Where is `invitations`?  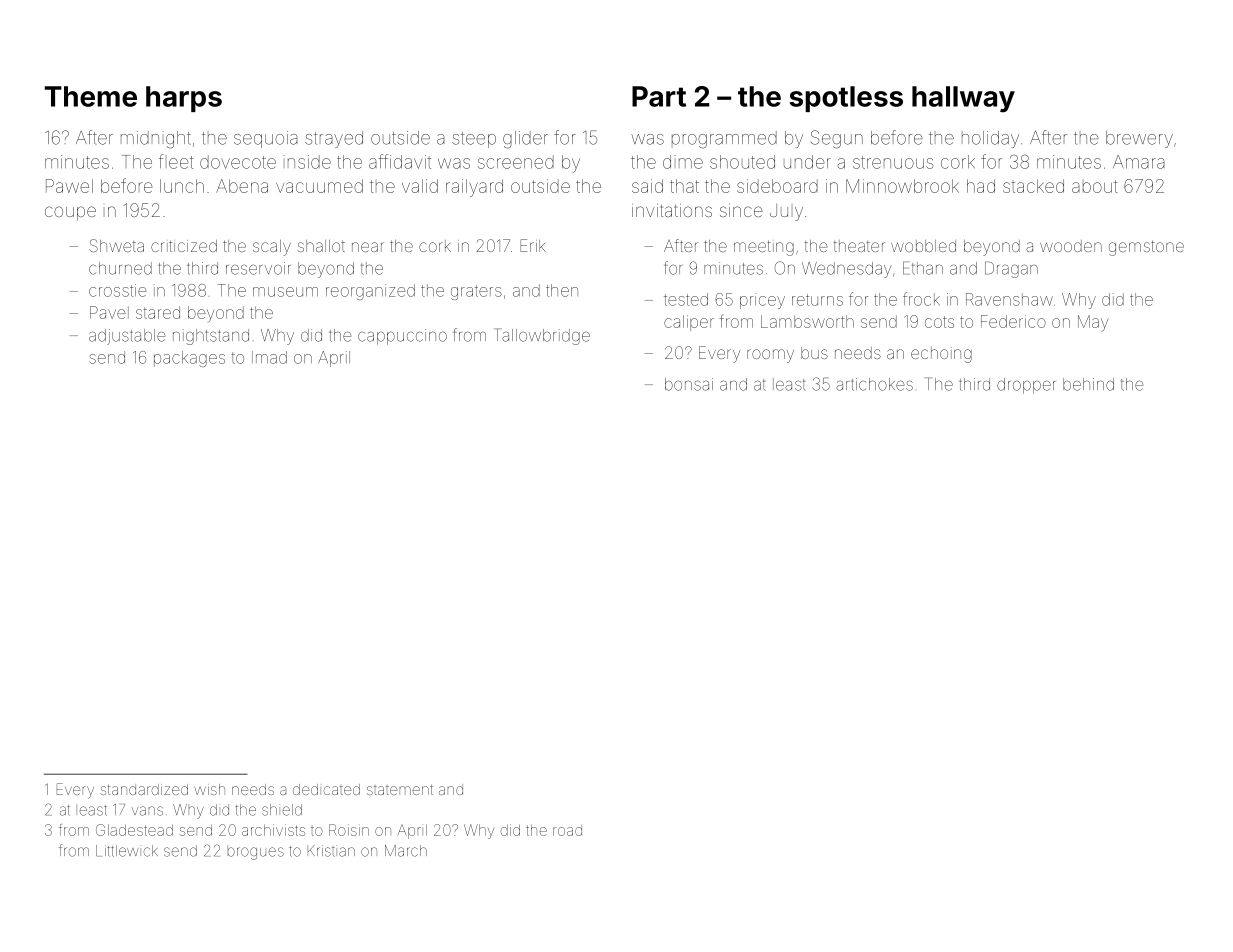
invitations is located at coordinates (672, 210).
